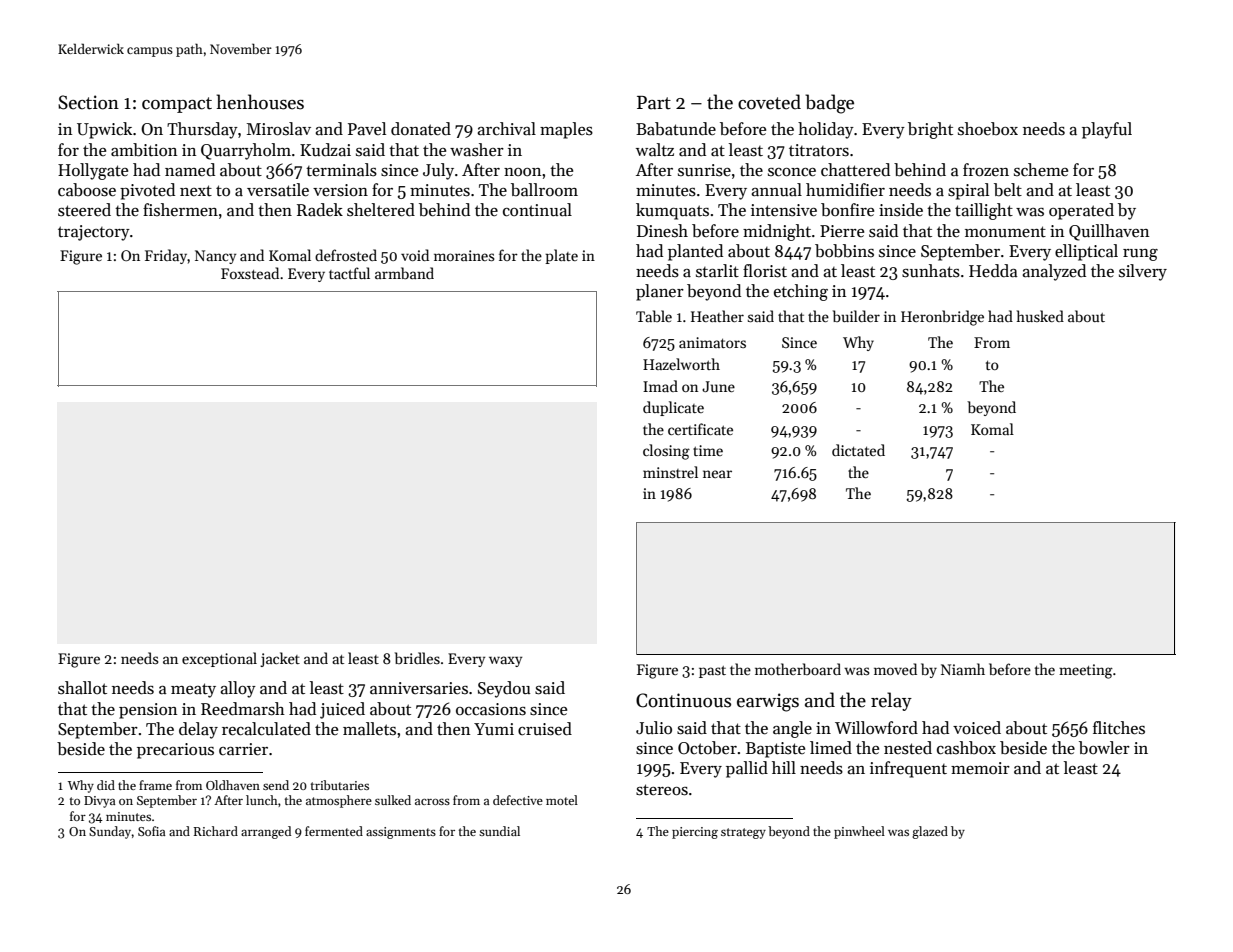 This image has height=952, width=1233. Describe the element at coordinates (219, 659) in the image. I see `exceptional` at that location.
